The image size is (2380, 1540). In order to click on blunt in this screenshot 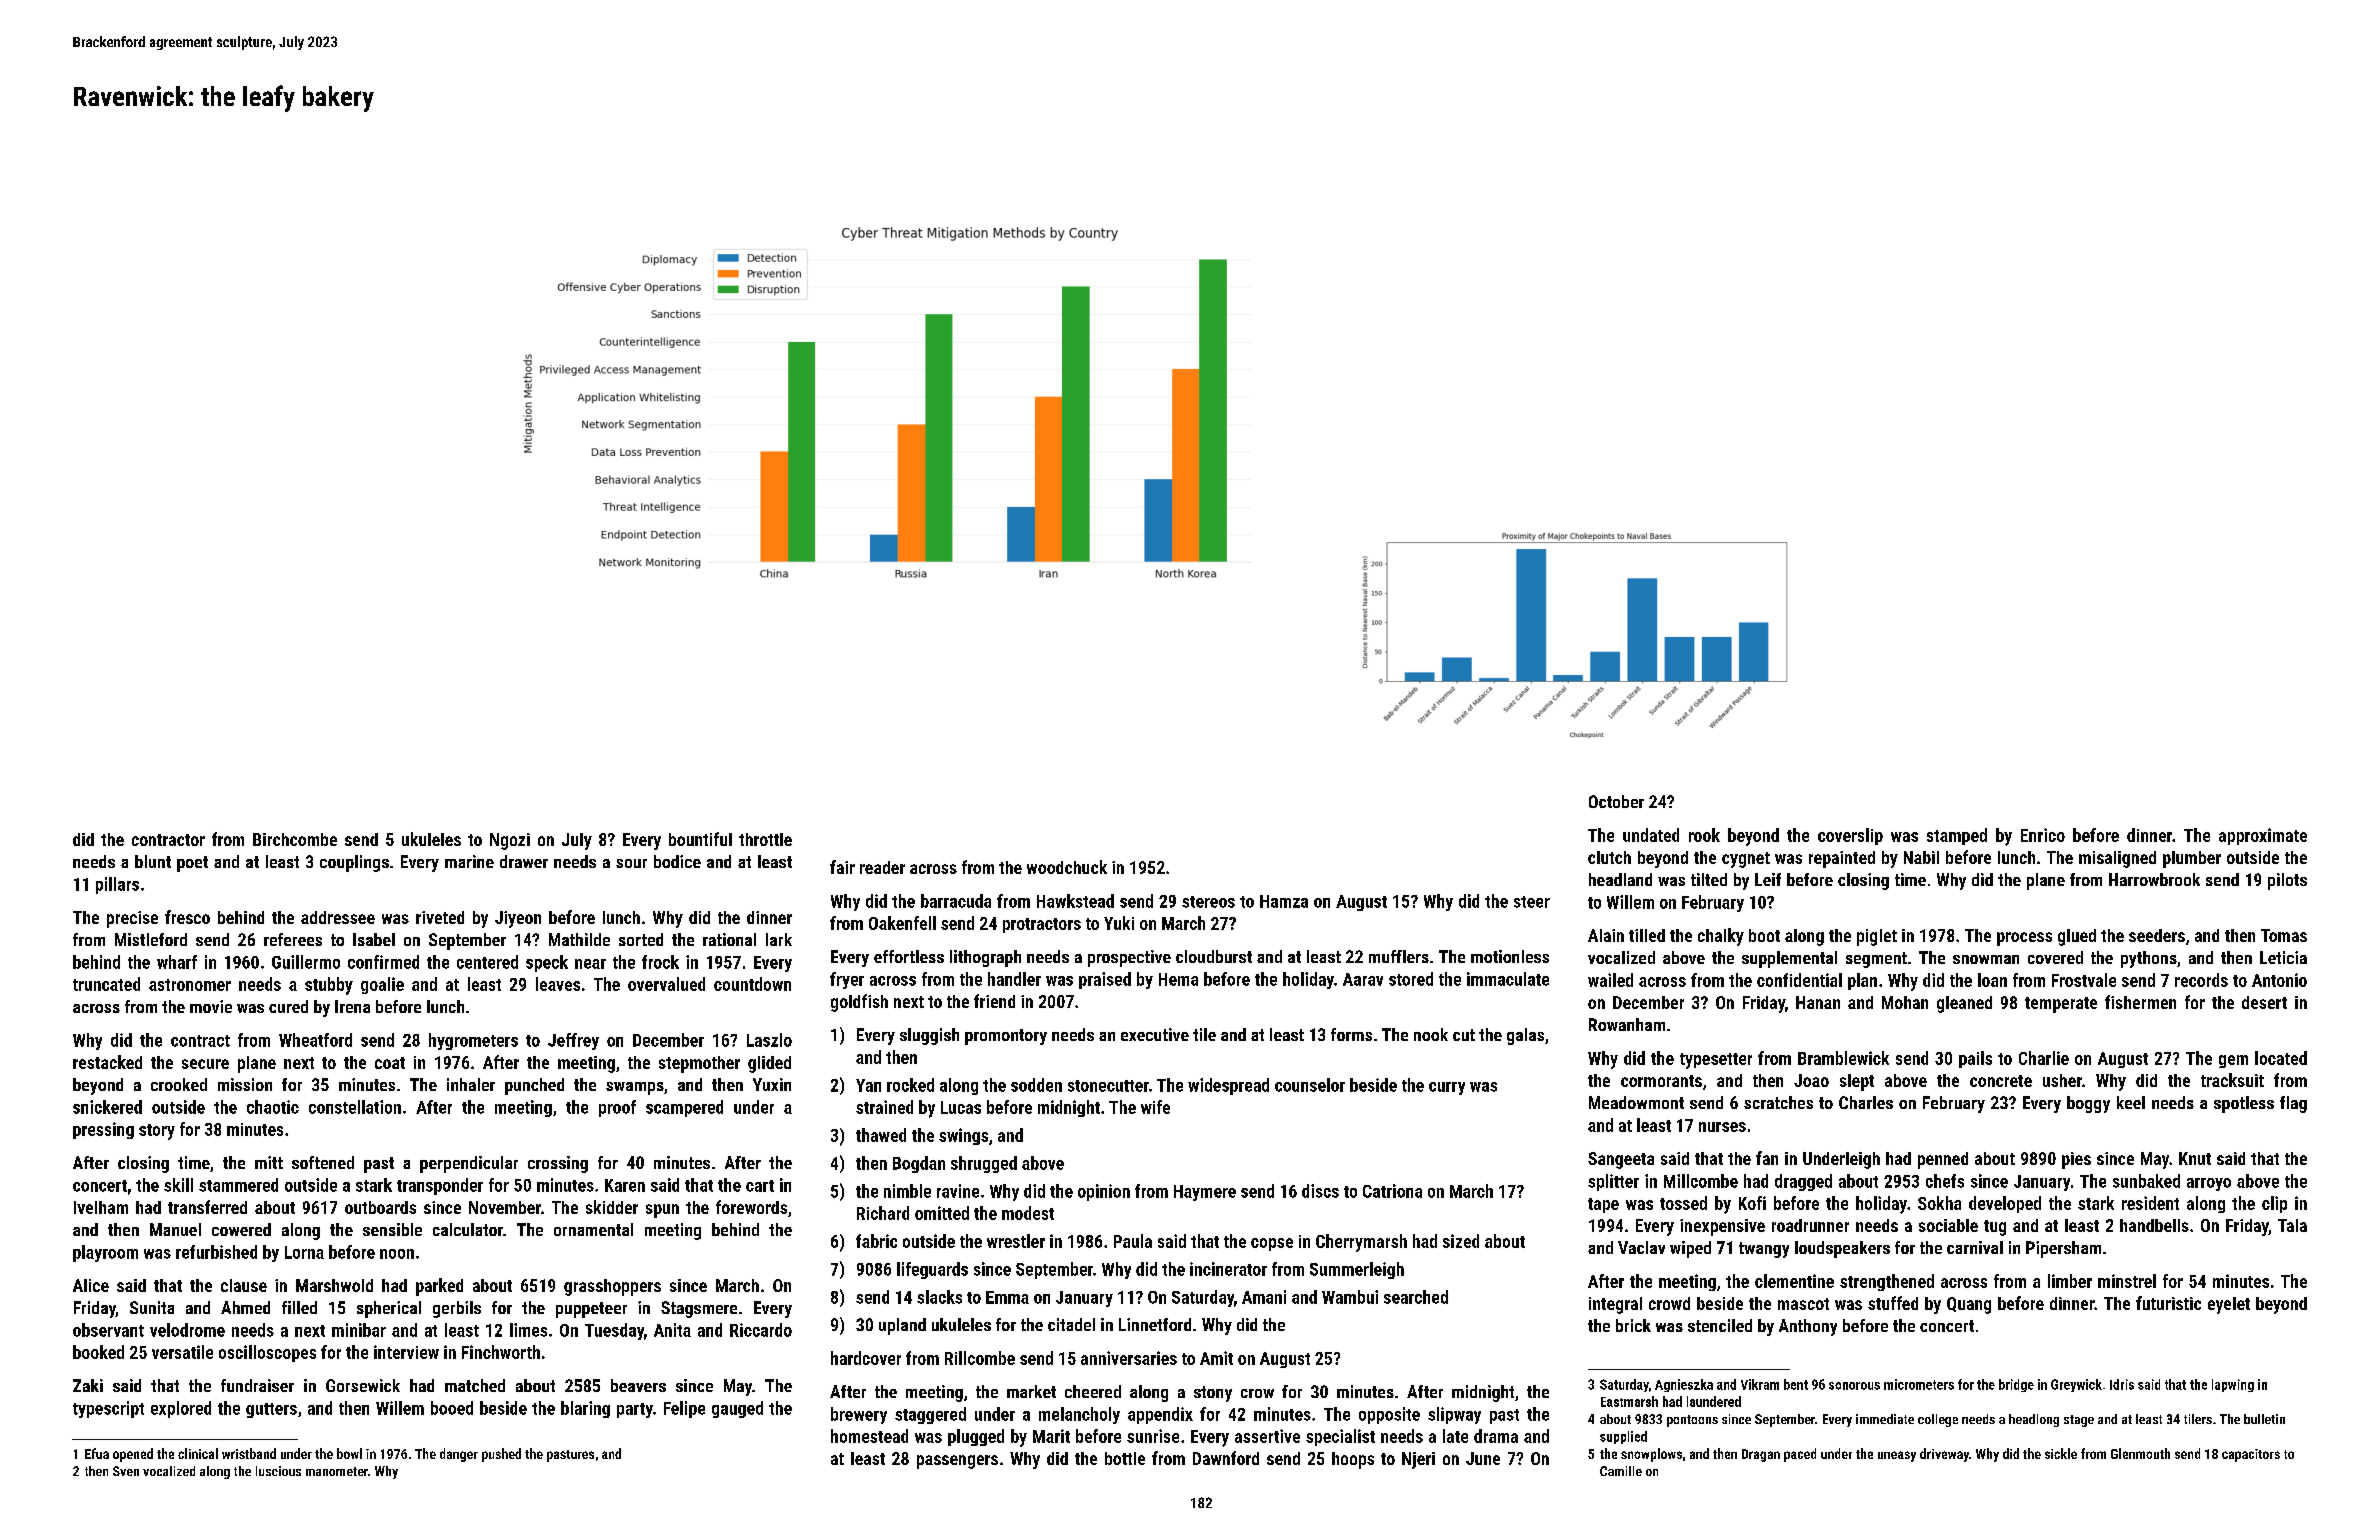, I will do `click(153, 861)`.
